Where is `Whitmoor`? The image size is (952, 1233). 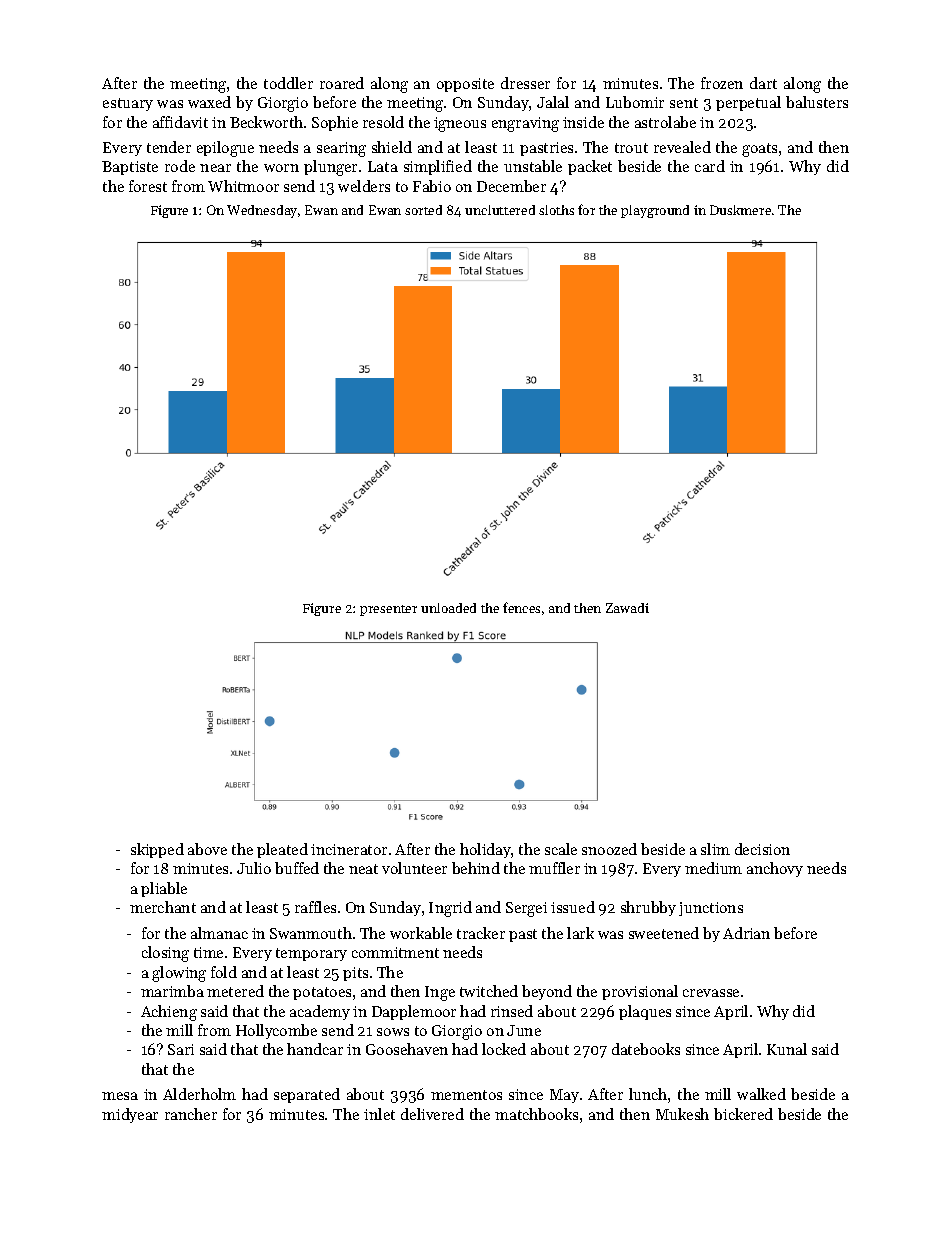
Whitmoor is located at coordinates (243, 186).
